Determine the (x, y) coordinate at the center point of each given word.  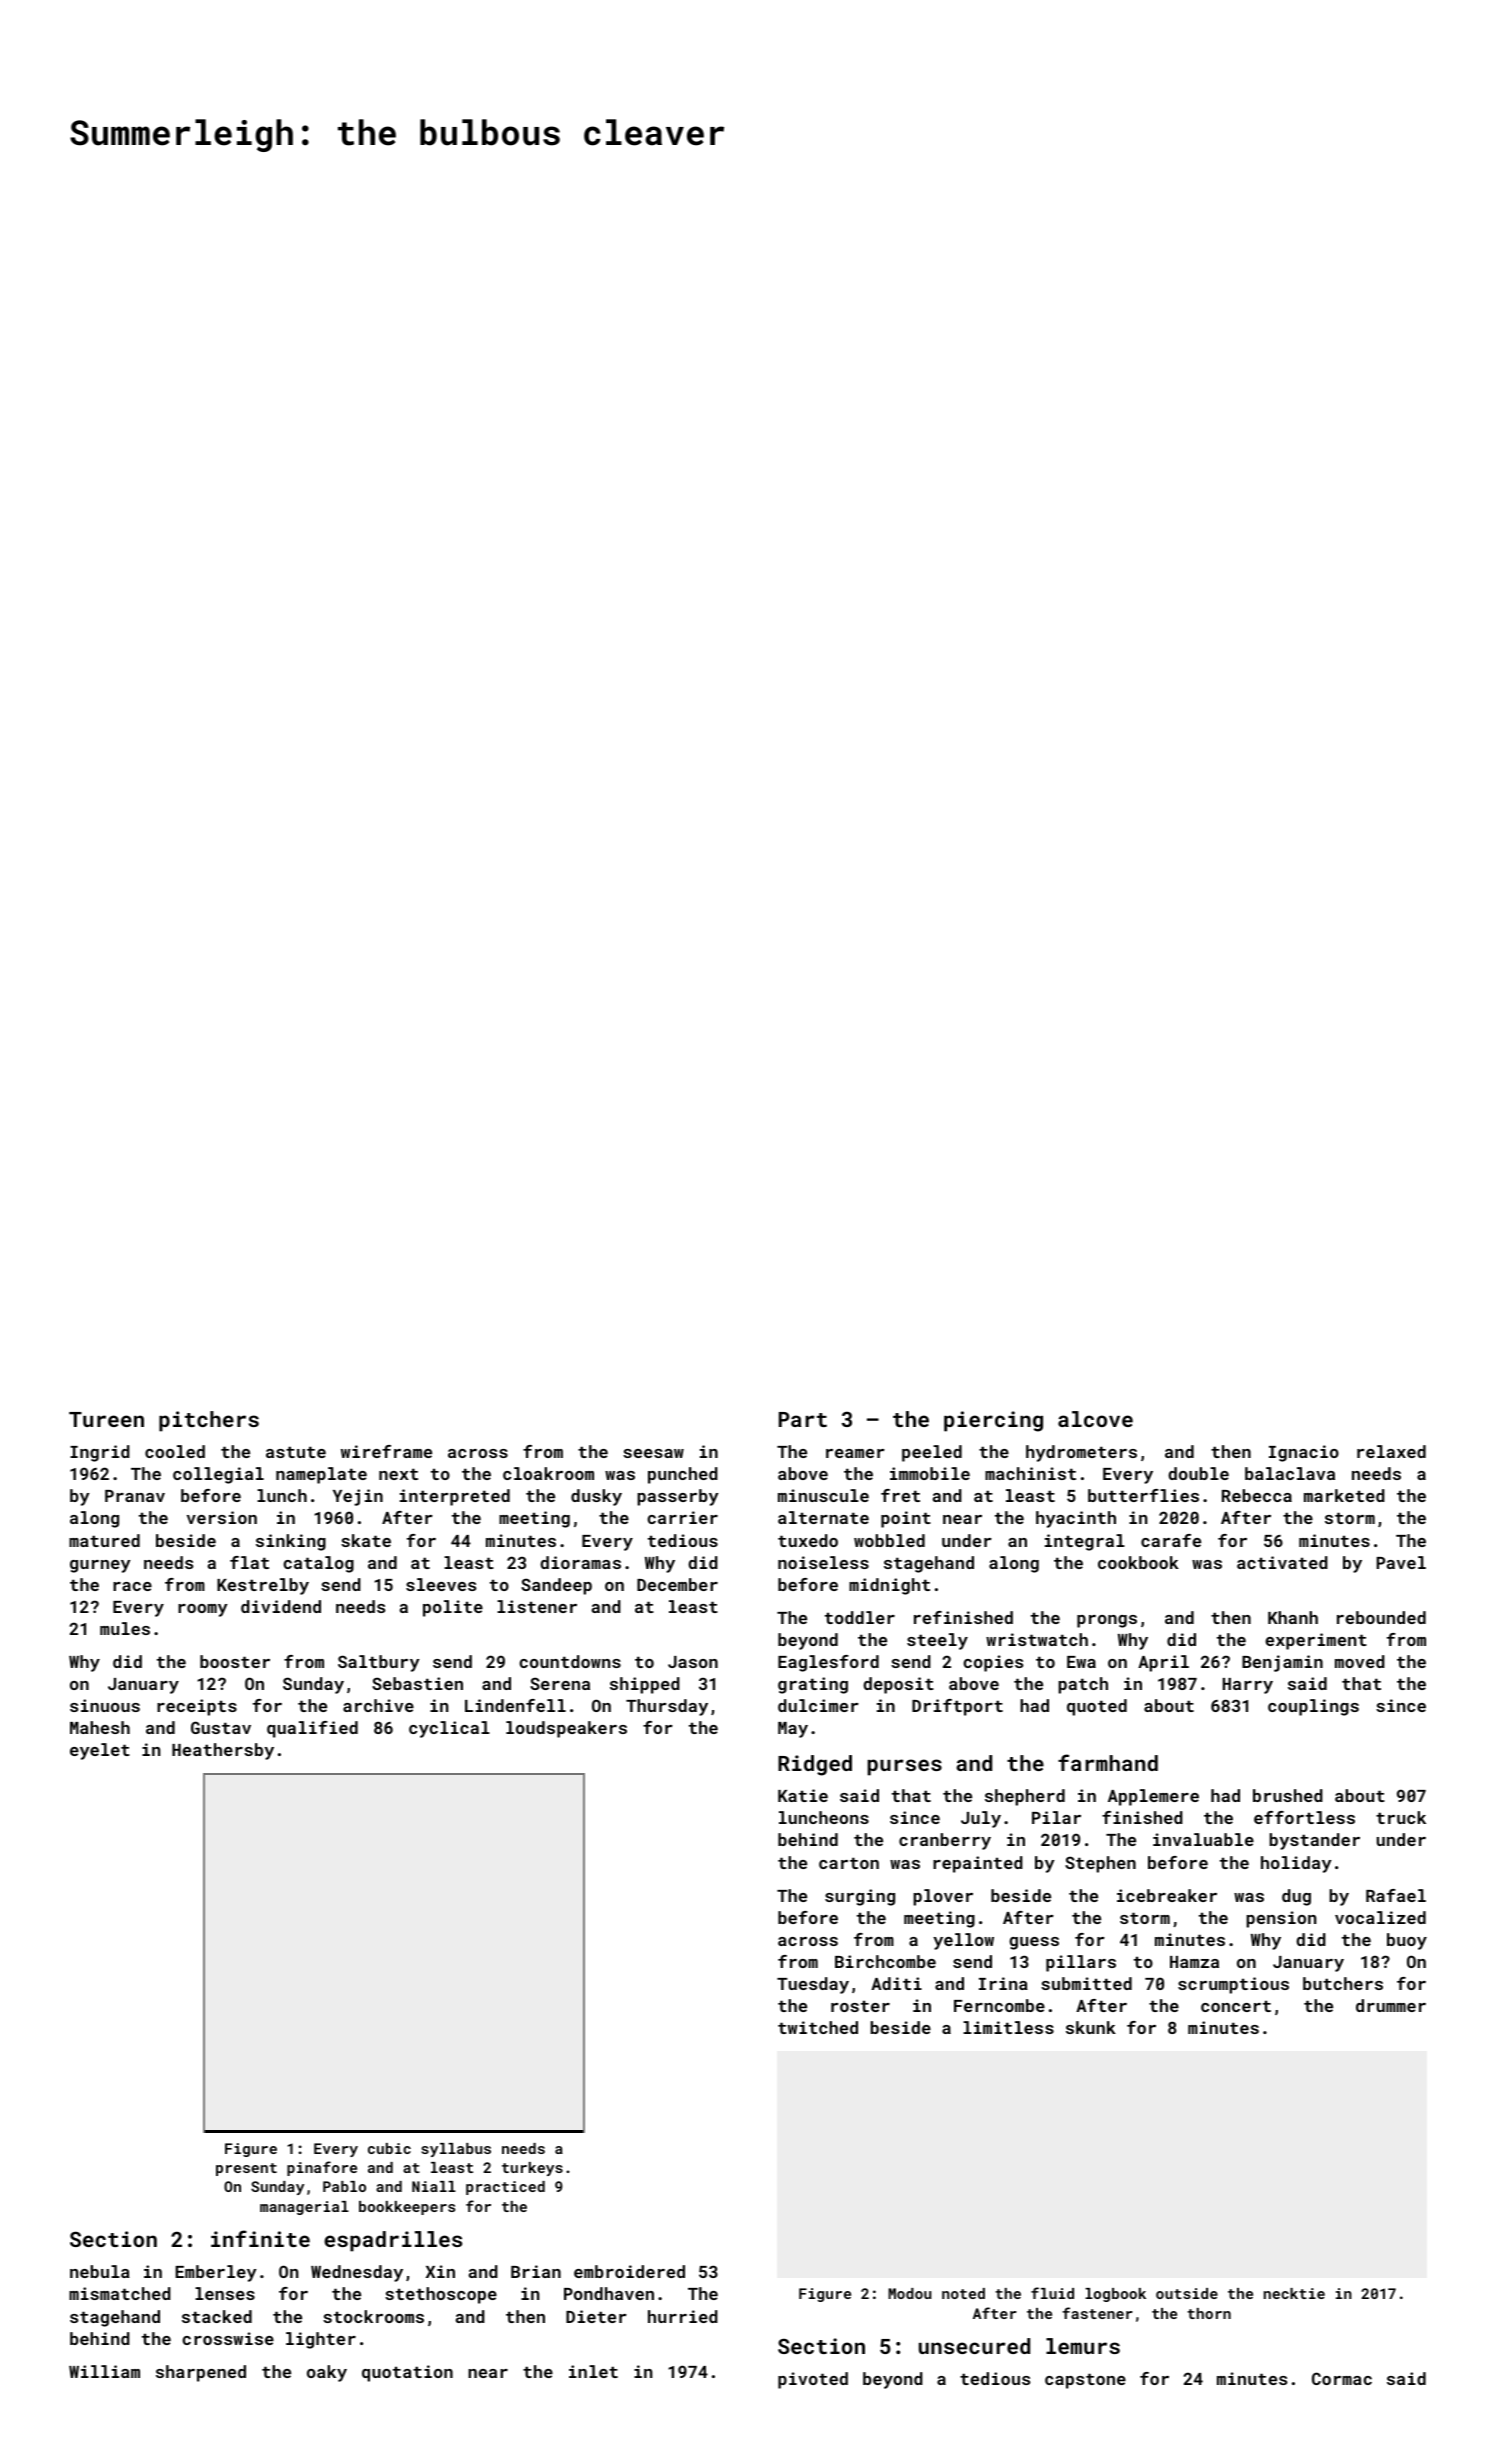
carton (849, 1863)
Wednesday (357, 2273)
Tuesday (813, 1985)
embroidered (629, 2271)
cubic (389, 2148)
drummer (1391, 2005)
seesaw (653, 1453)
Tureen (106, 1419)
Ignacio (1304, 1453)
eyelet (100, 1751)
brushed (1288, 1795)
